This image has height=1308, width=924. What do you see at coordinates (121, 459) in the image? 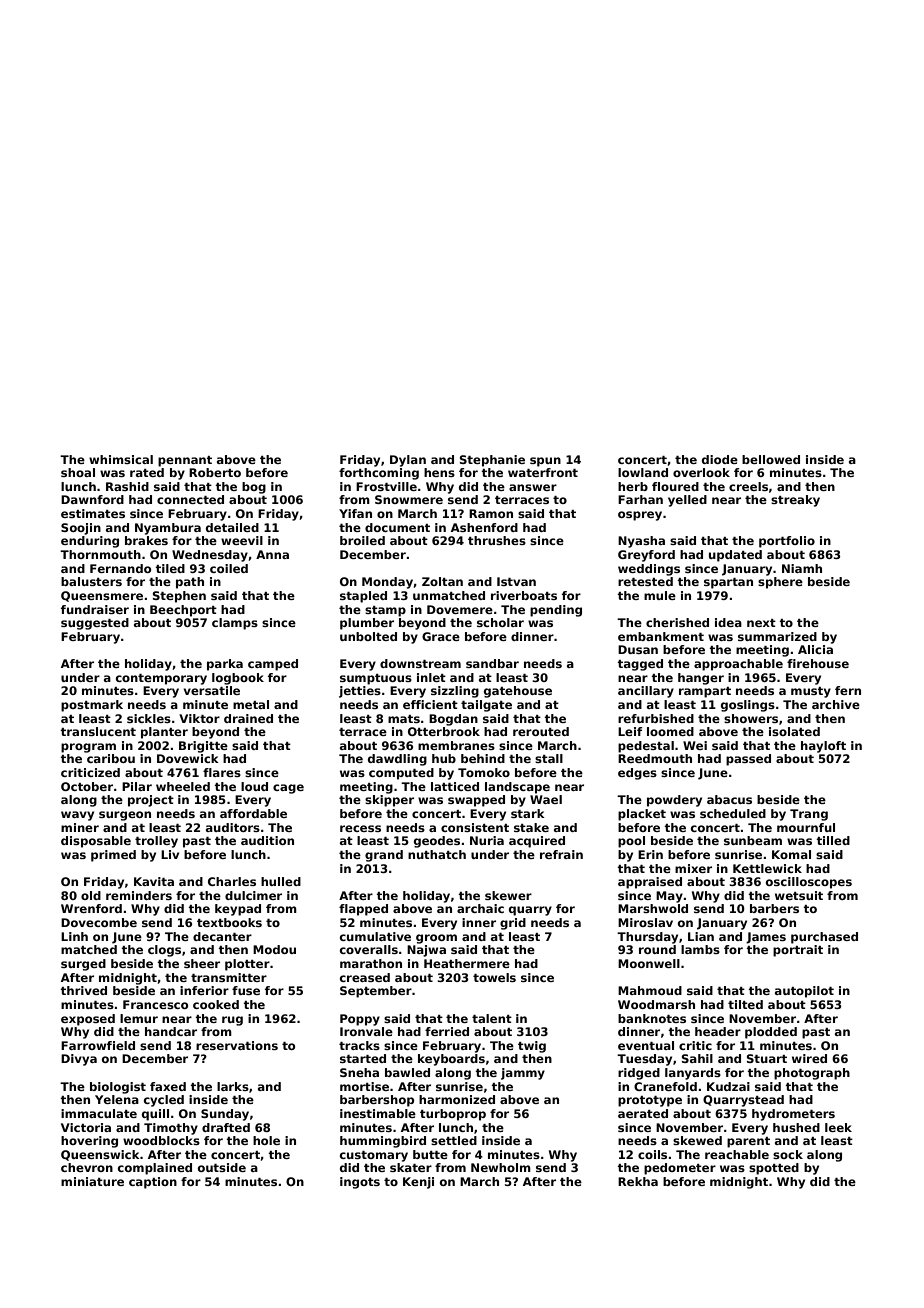
I see `whimsical` at bounding box center [121, 459].
